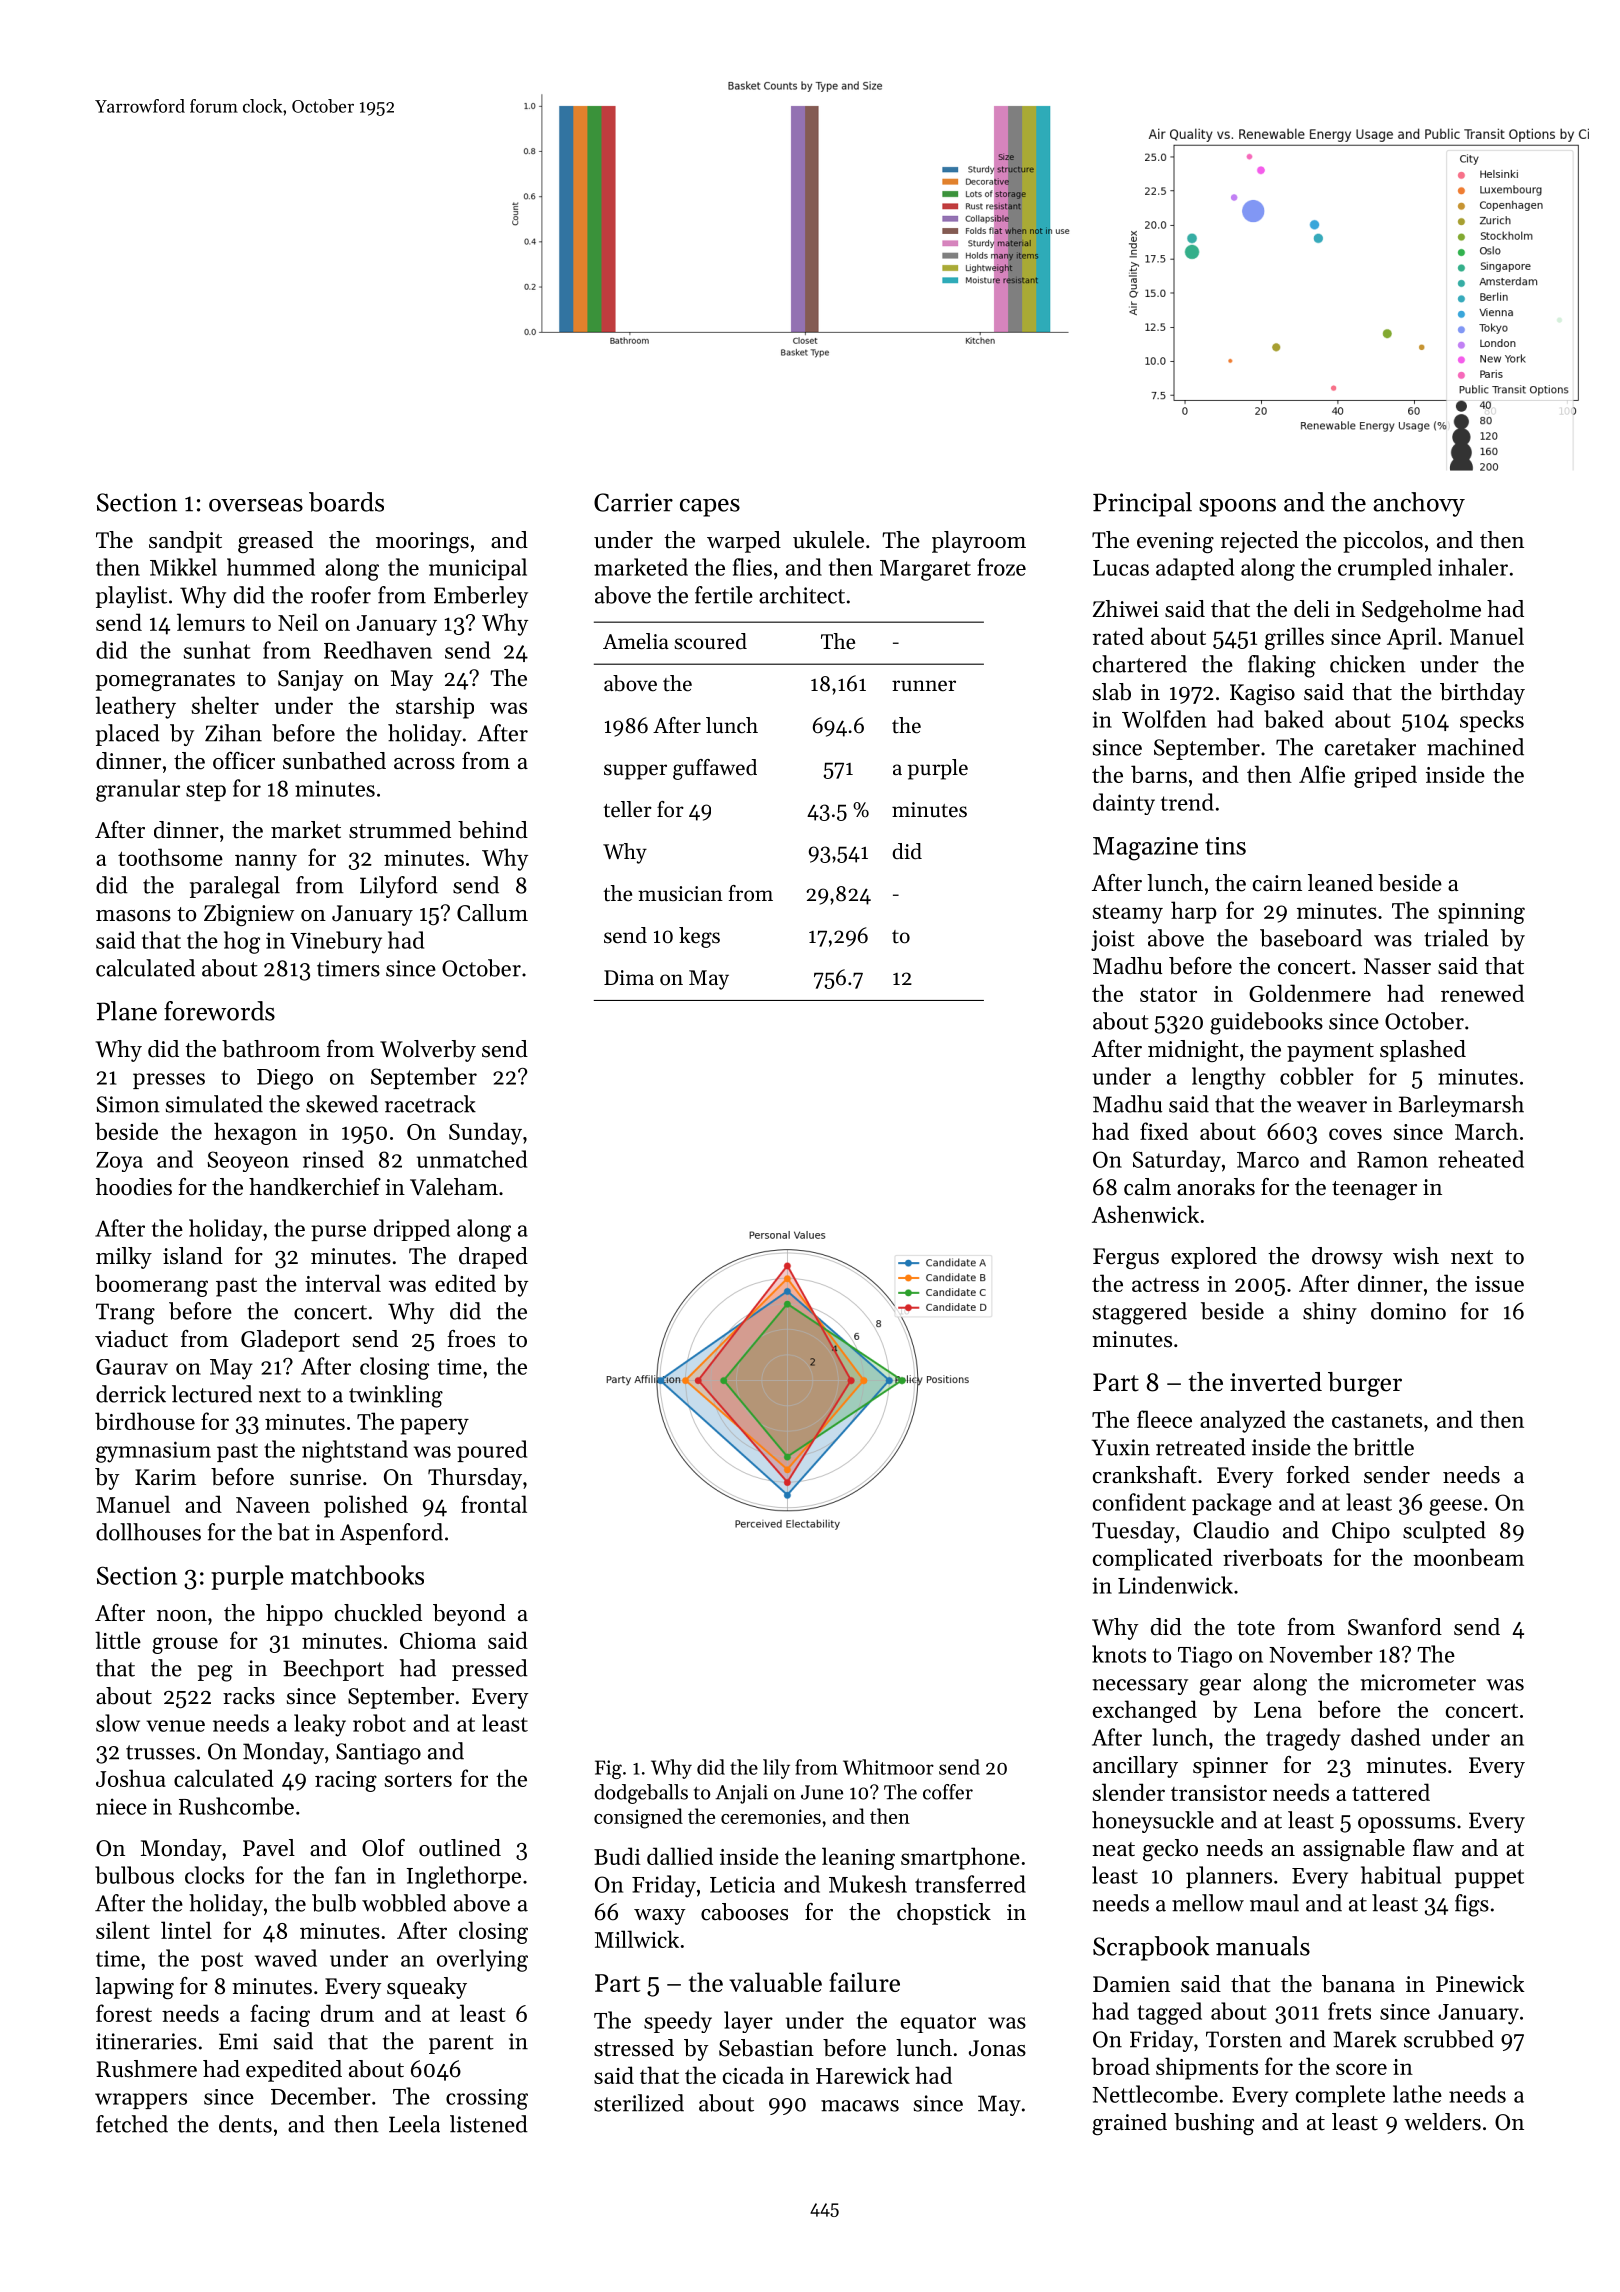 The width and height of the page is (1620, 2292). I want to click on bushing, so click(1214, 2124).
